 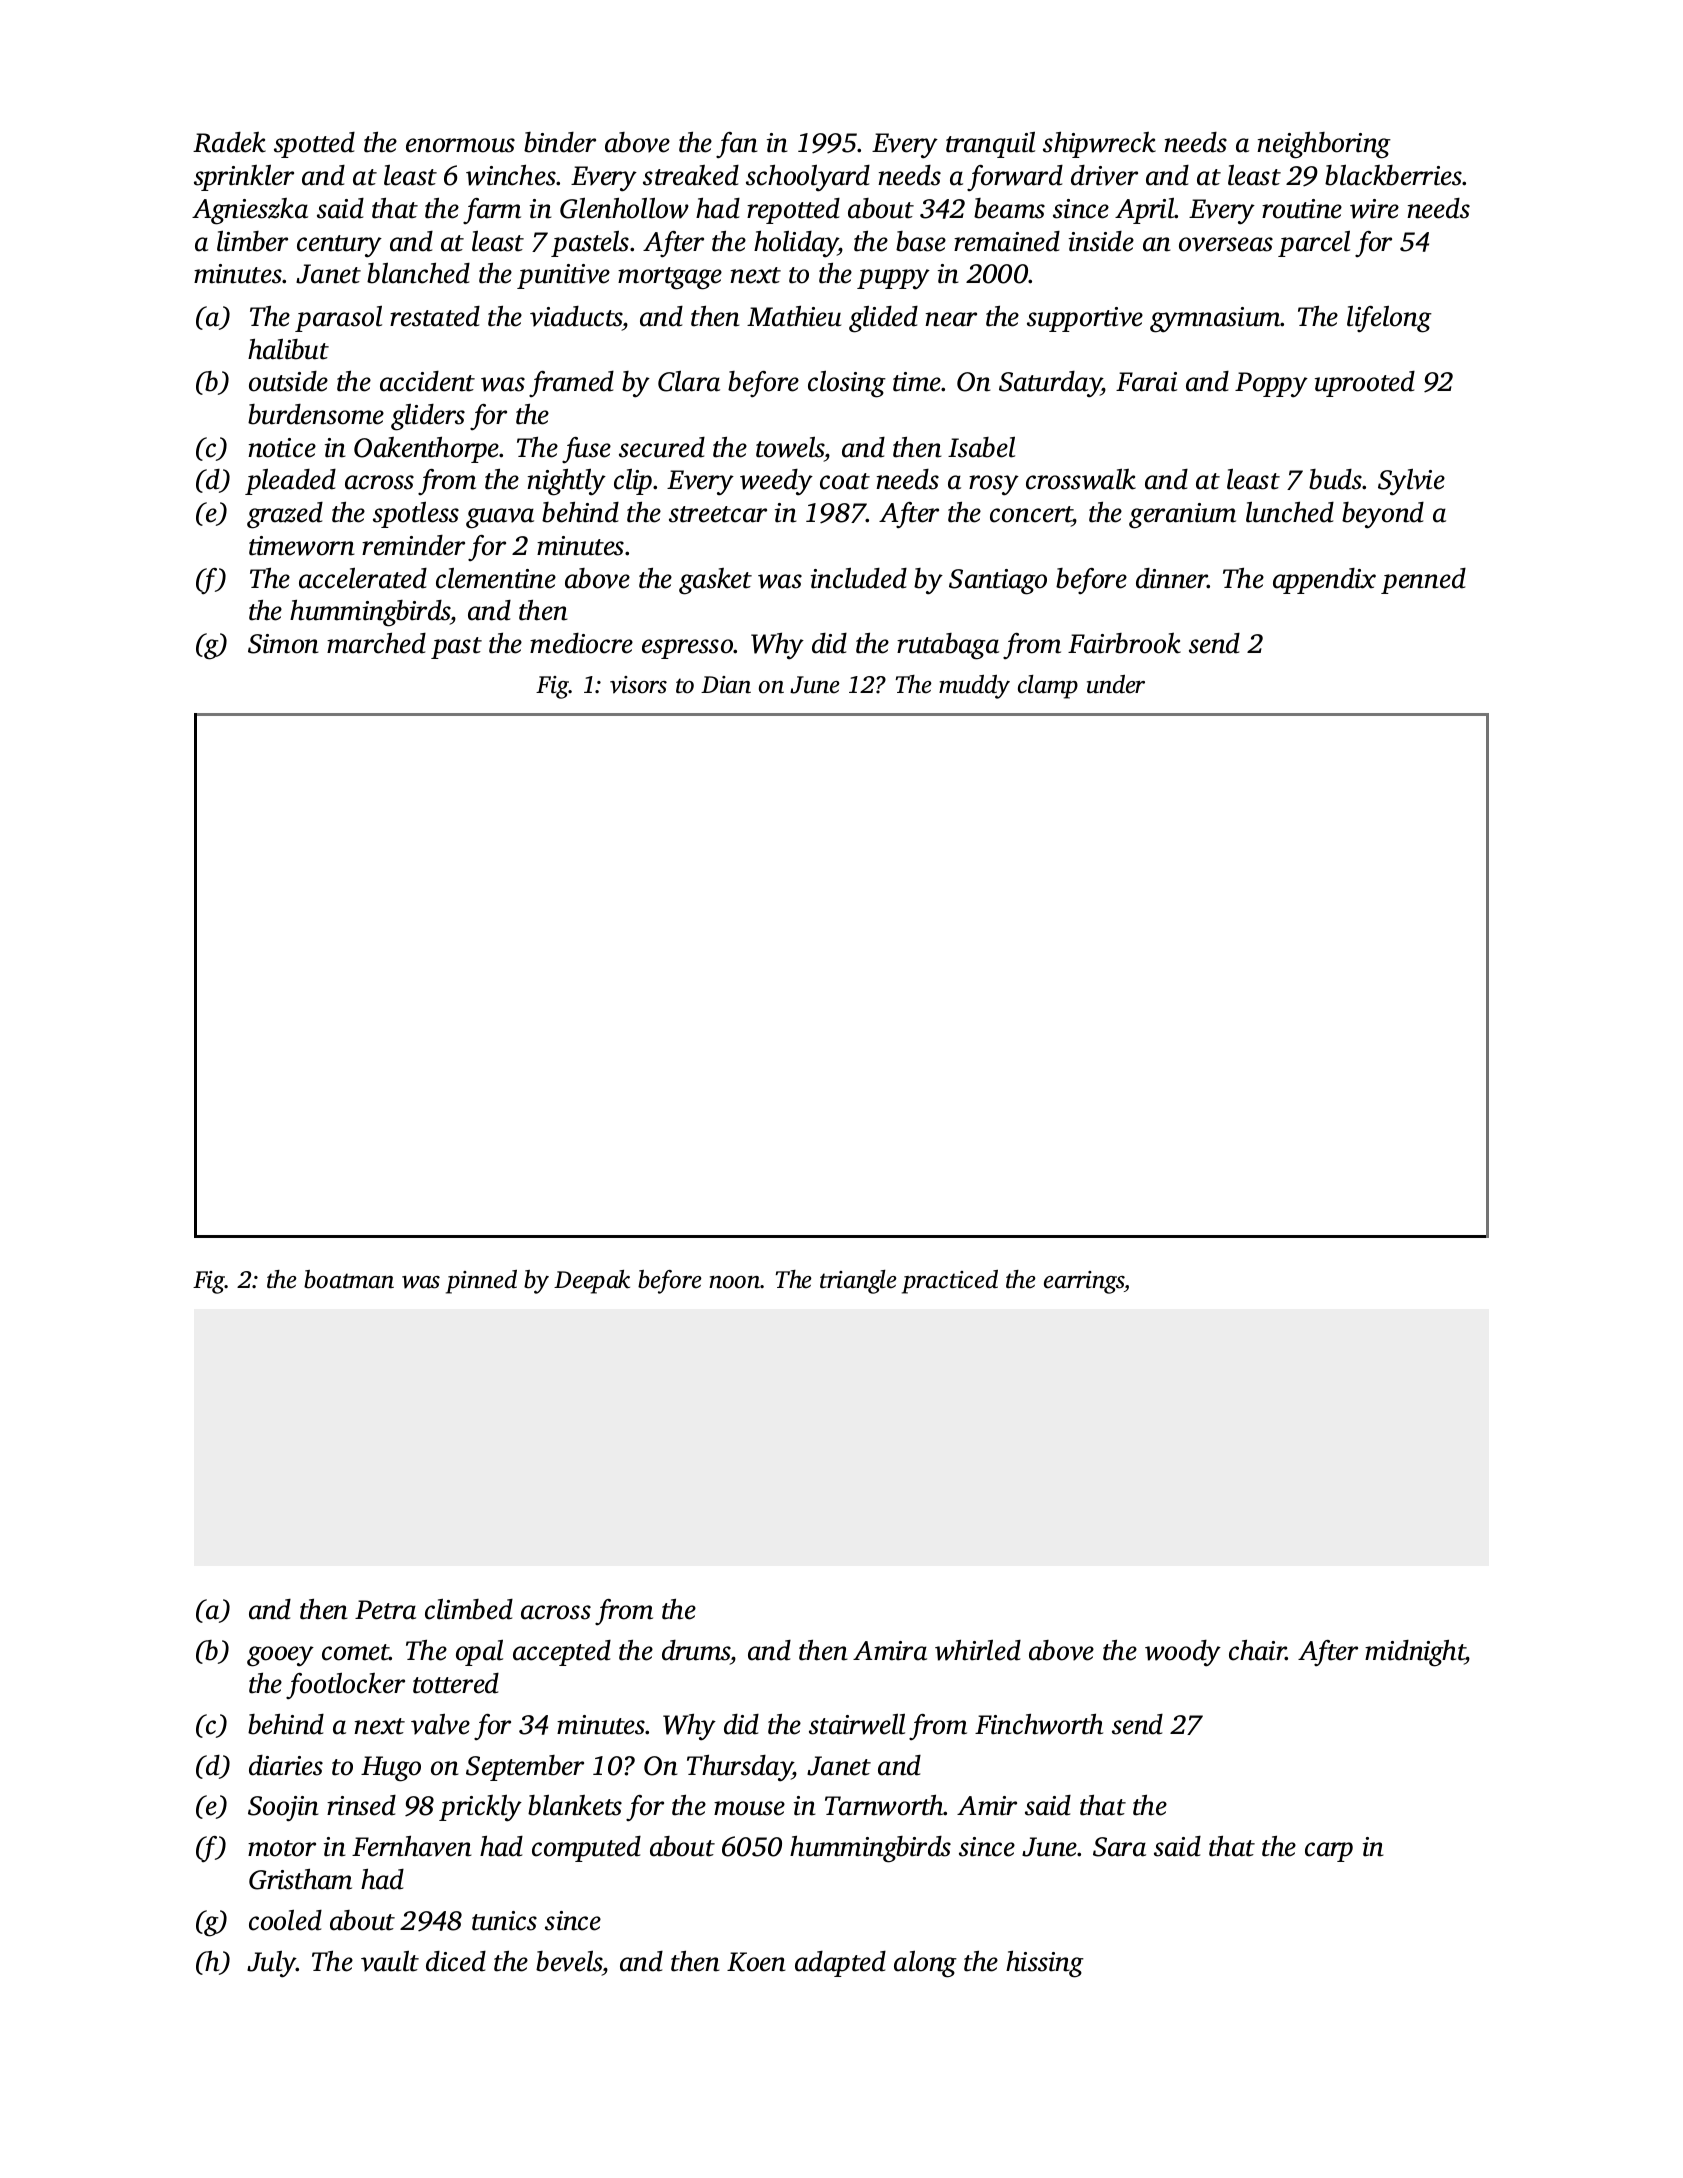 I want to click on Radek, so click(x=229, y=142).
